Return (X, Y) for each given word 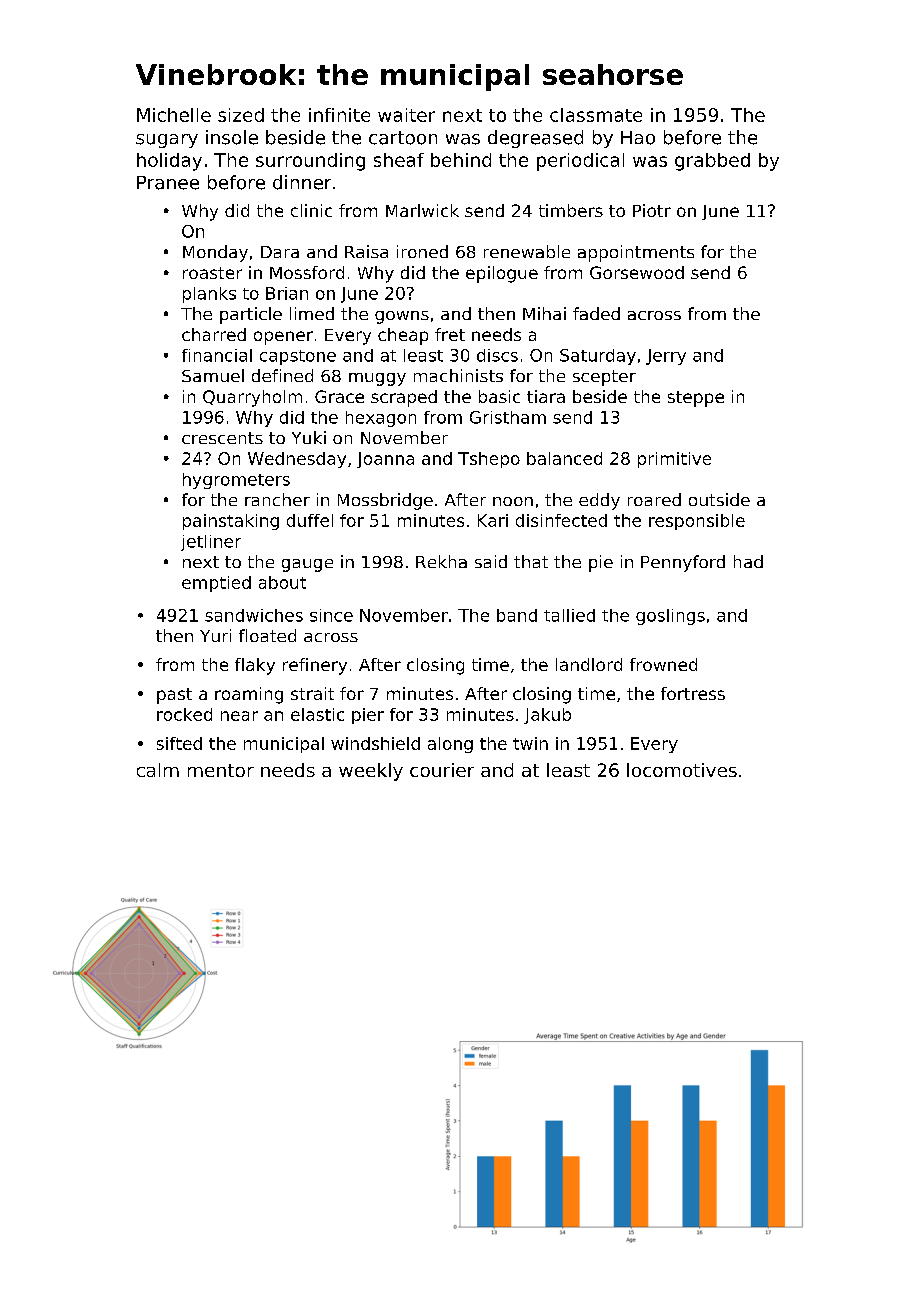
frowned (663, 664)
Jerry (666, 357)
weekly (371, 772)
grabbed (712, 162)
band (517, 615)
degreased (535, 139)
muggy (377, 379)
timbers (571, 210)
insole (232, 137)
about (282, 582)
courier (442, 770)
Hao (638, 138)
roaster (212, 273)
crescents (222, 438)
